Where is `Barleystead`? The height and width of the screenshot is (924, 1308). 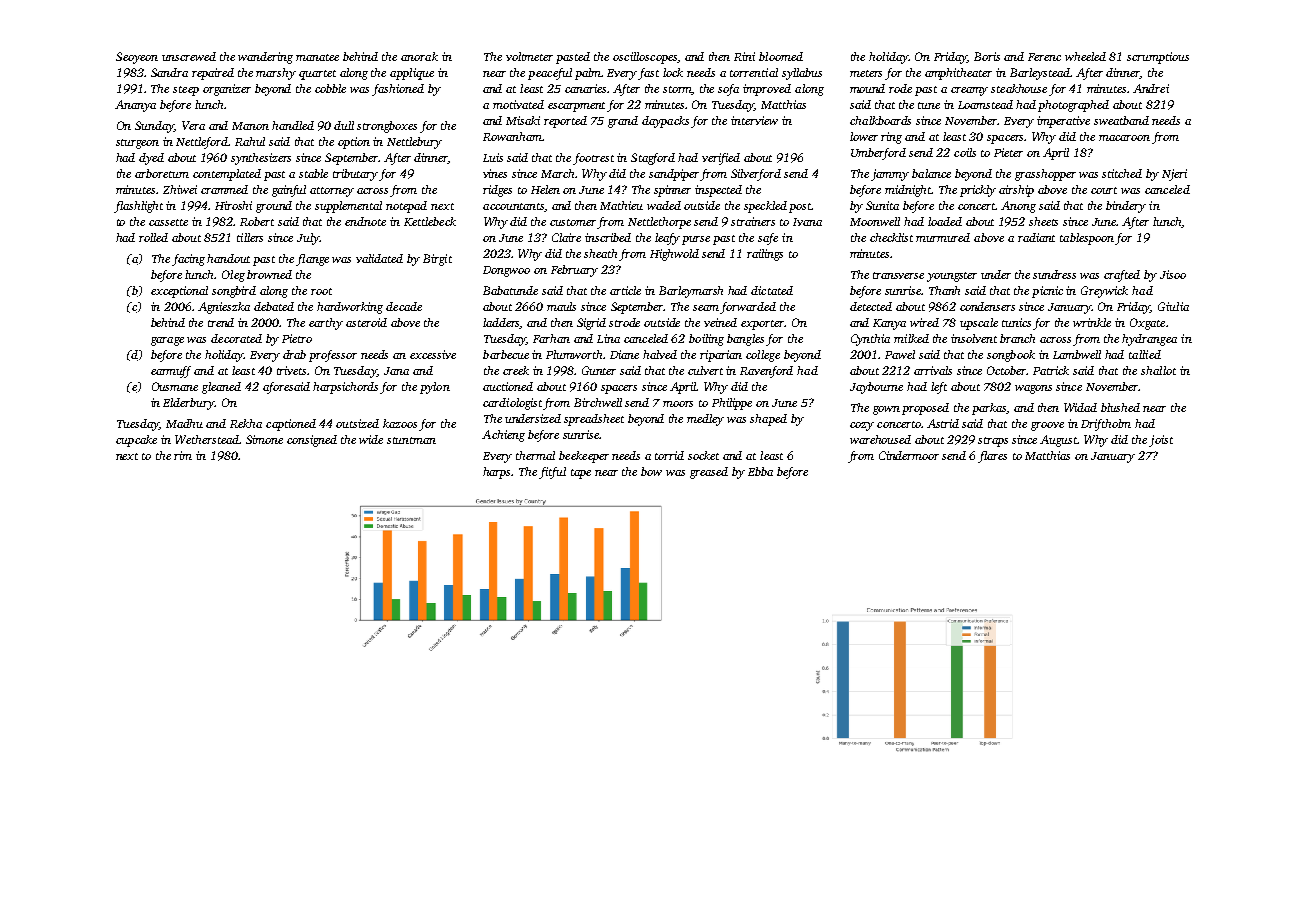
Barleystead is located at coordinates (1040, 74).
